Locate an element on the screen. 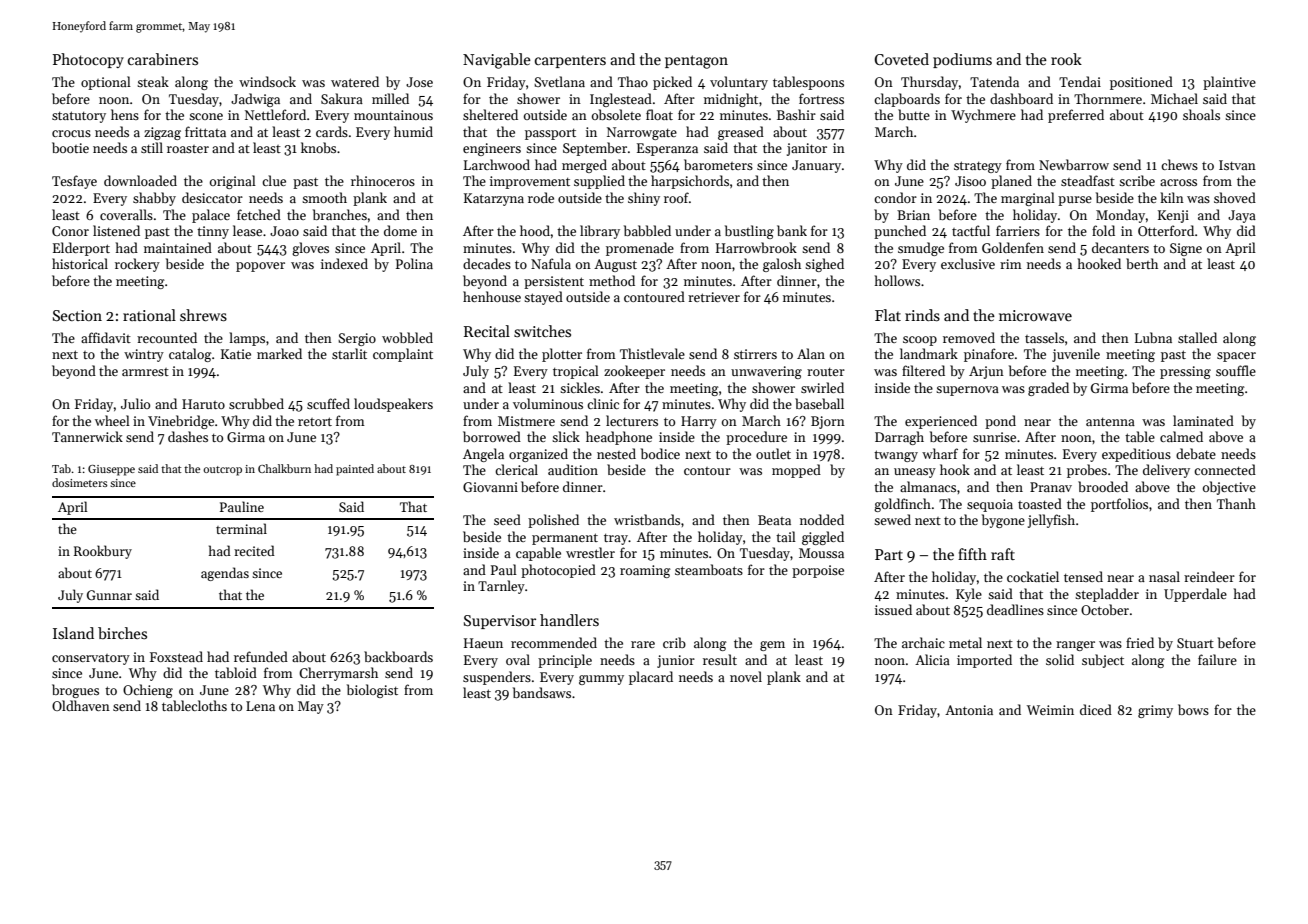 This screenshot has width=1308, height=924. roof is located at coordinates (676, 197).
